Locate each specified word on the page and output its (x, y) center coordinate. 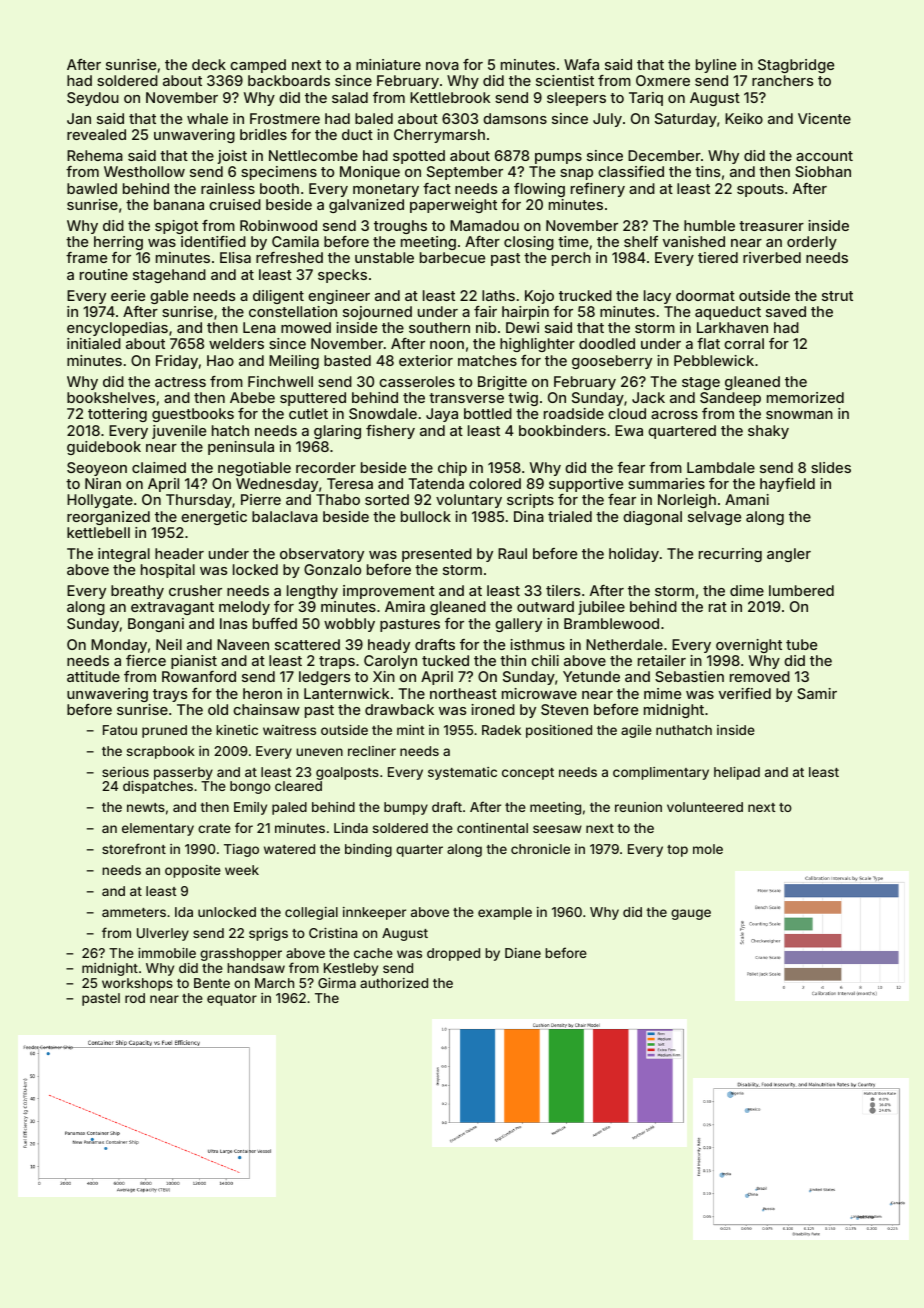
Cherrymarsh (439, 136)
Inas (233, 623)
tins (707, 171)
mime (662, 693)
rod (135, 998)
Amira (405, 606)
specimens (279, 173)
